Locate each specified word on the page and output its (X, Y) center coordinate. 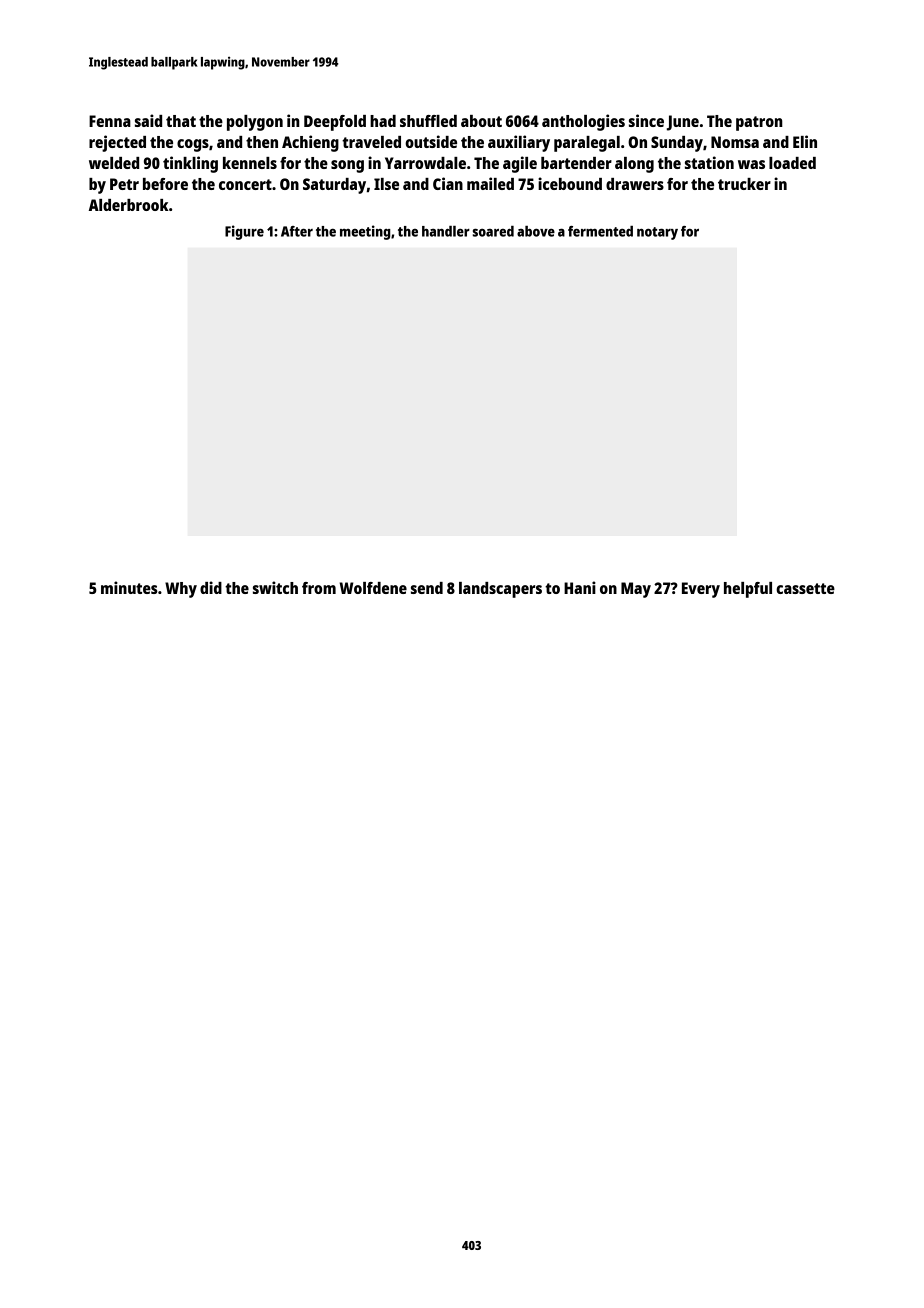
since (646, 120)
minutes (129, 587)
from (319, 588)
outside (431, 141)
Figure (244, 232)
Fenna (110, 121)
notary (657, 233)
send (427, 588)
